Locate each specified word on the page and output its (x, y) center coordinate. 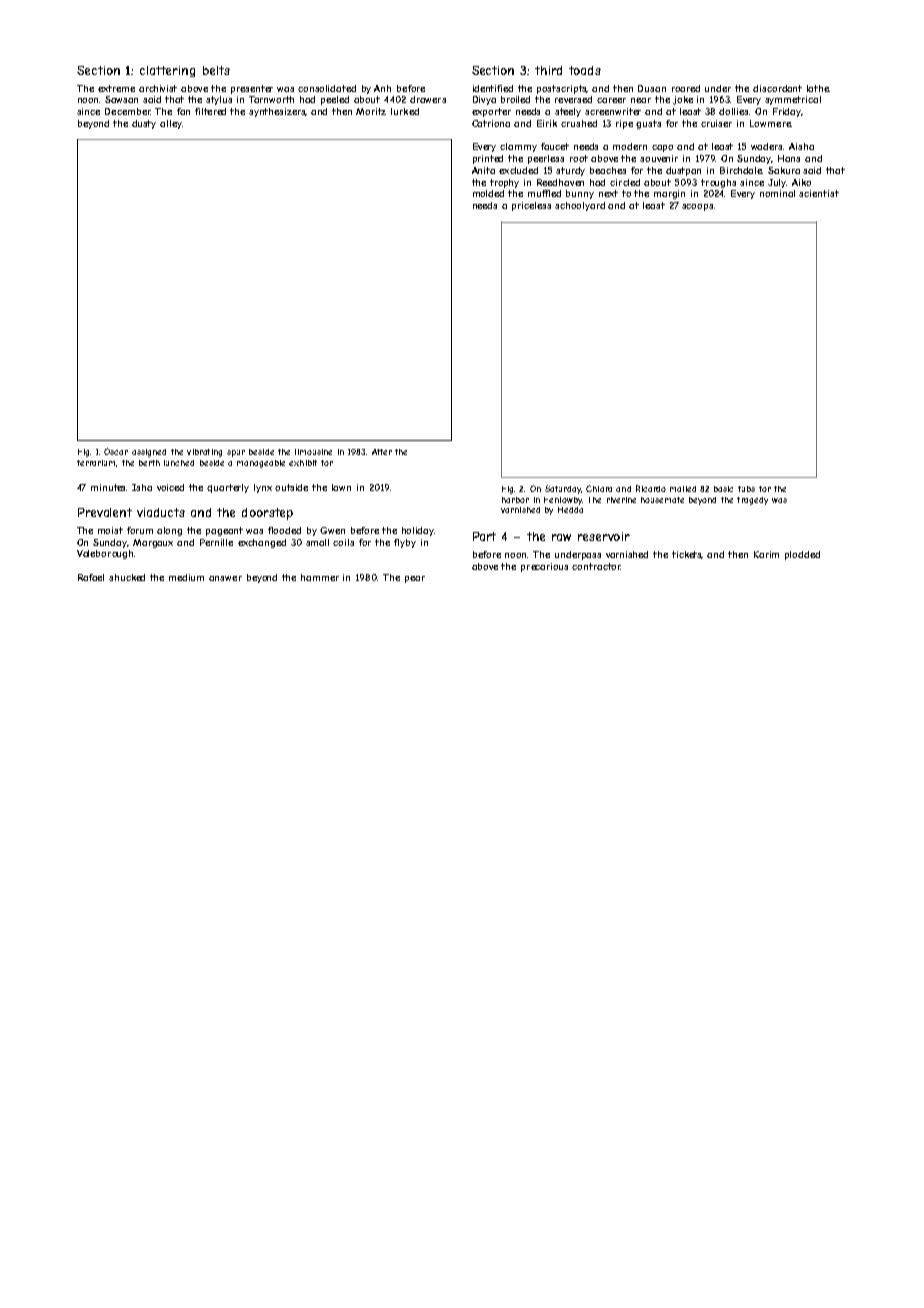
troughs (718, 183)
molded (488, 193)
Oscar (116, 451)
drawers (428, 99)
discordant (777, 88)
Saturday (563, 489)
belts (216, 70)
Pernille (216, 542)
